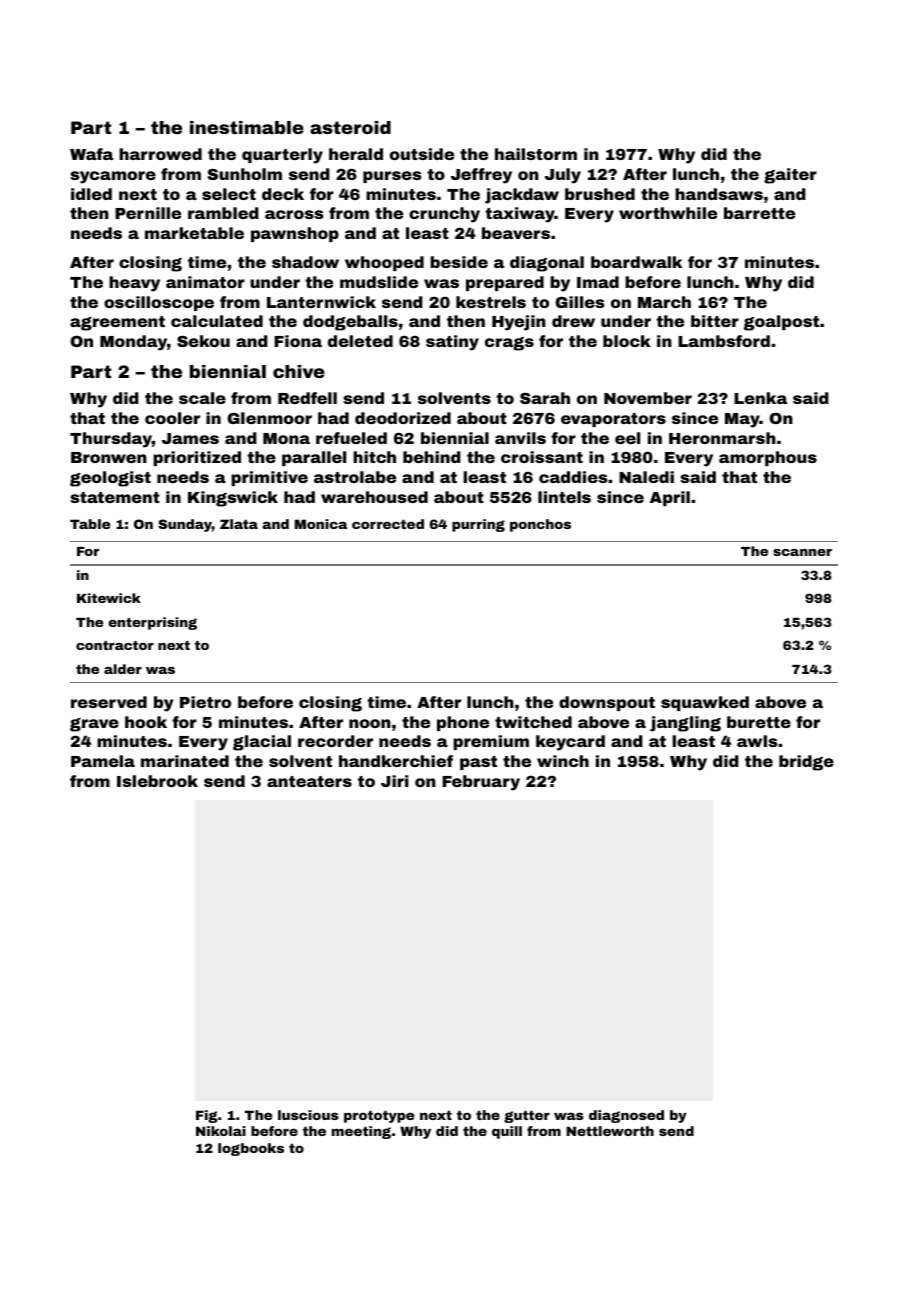 The width and height of the screenshot is (908, 1316). Describe the element at coordinates (481, 783) in the screenshot. I see `February` at that location.
